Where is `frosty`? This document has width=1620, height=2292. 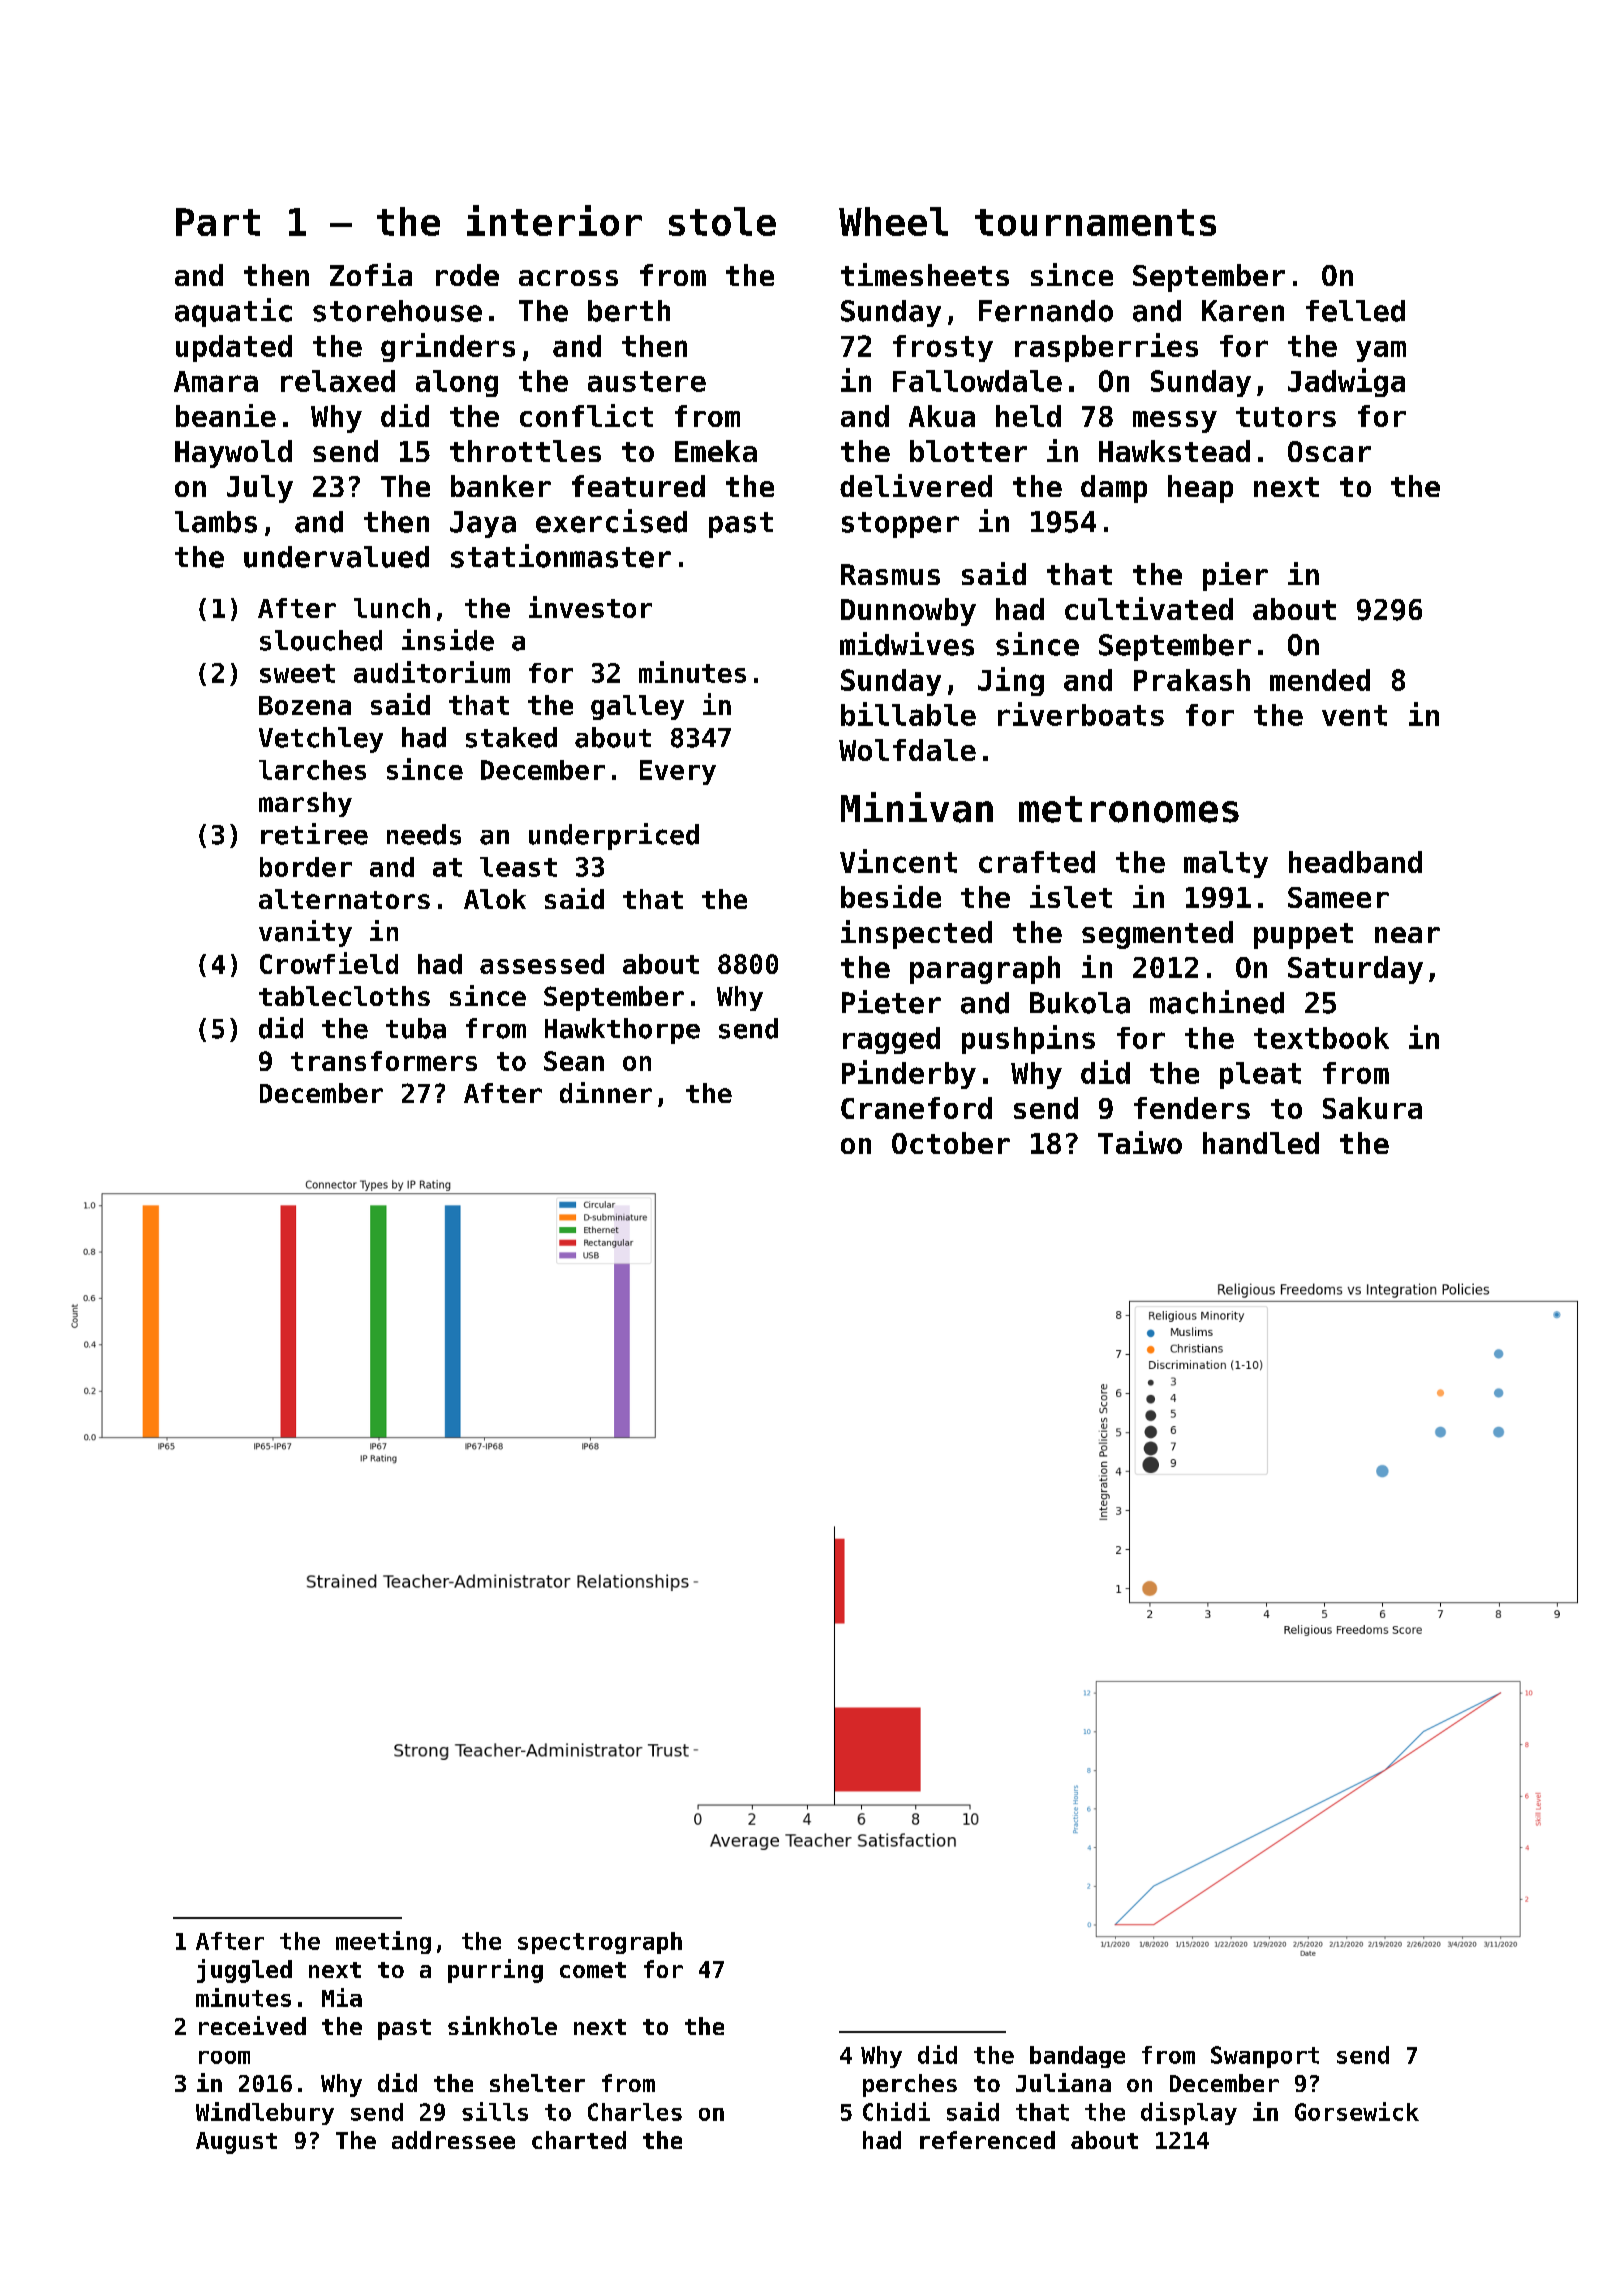 frosty is located at coordinates (943, 348).
